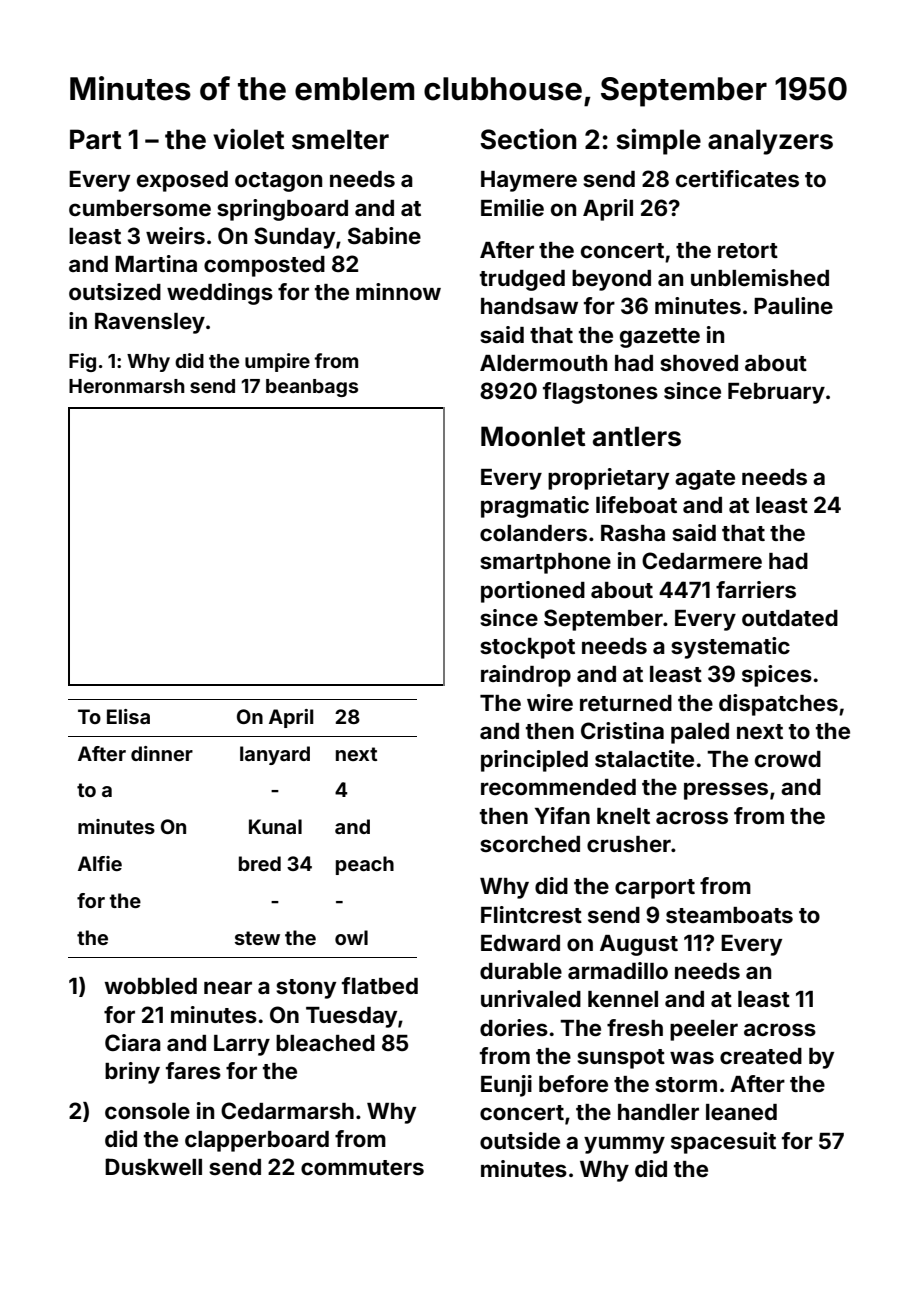 This screenshot has width=924, height=1314. I want to click on console, so click(147, 1111).
